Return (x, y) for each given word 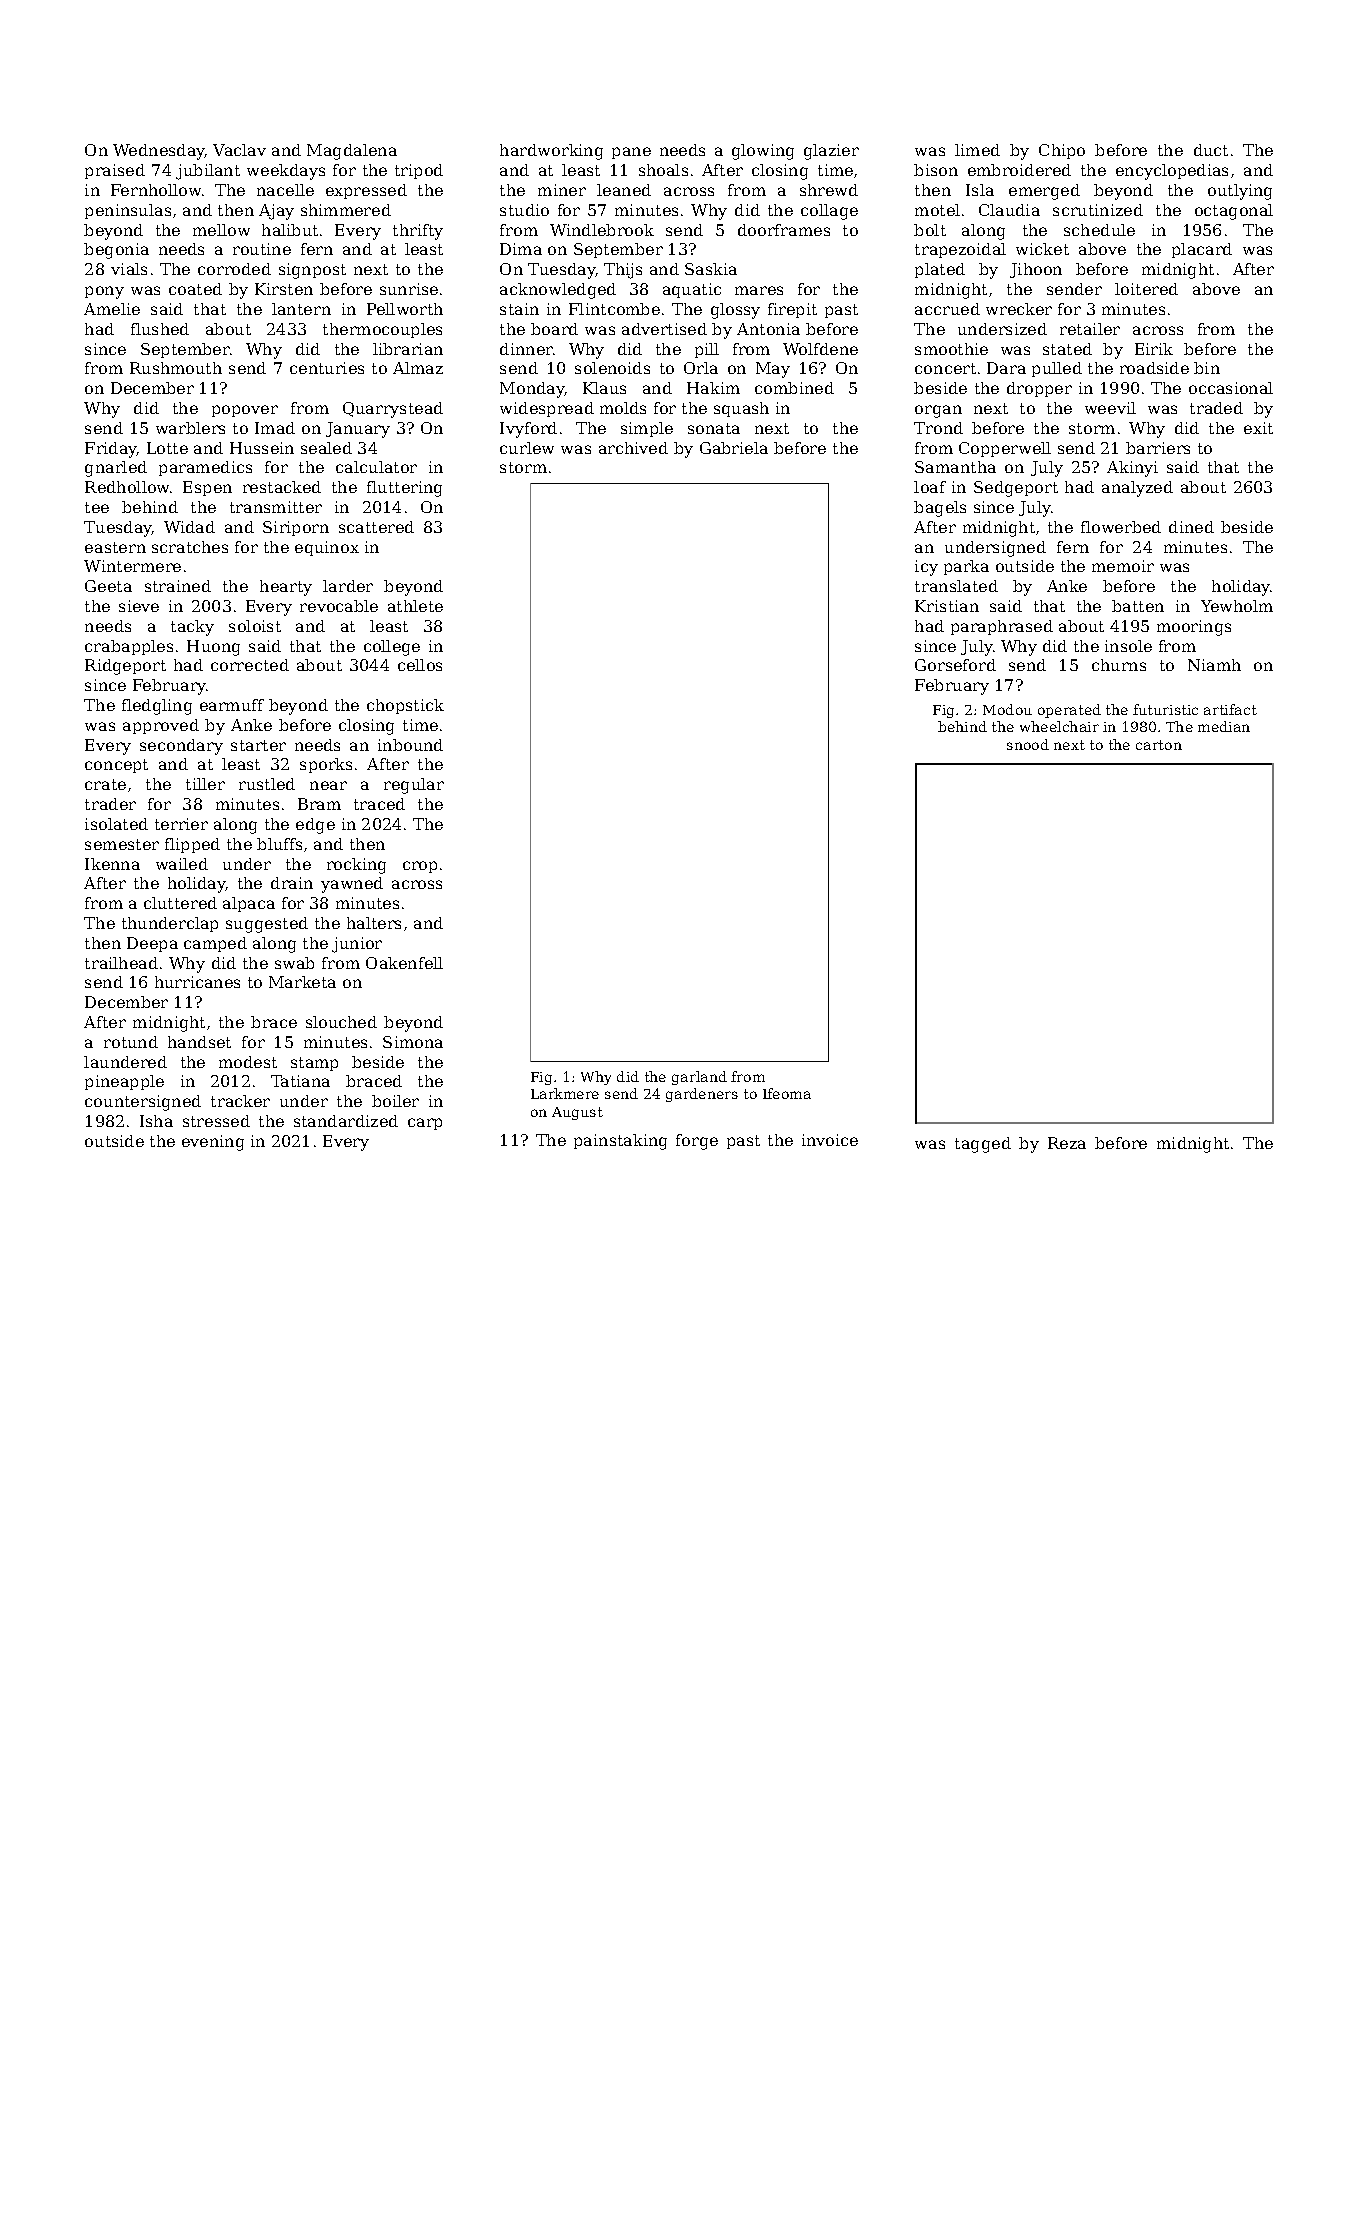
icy (926, 568)
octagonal (1234, 212)
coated (195, 289)
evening (213, 1143)
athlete (415, 606)
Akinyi (1132, 469)
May (773, 370)
